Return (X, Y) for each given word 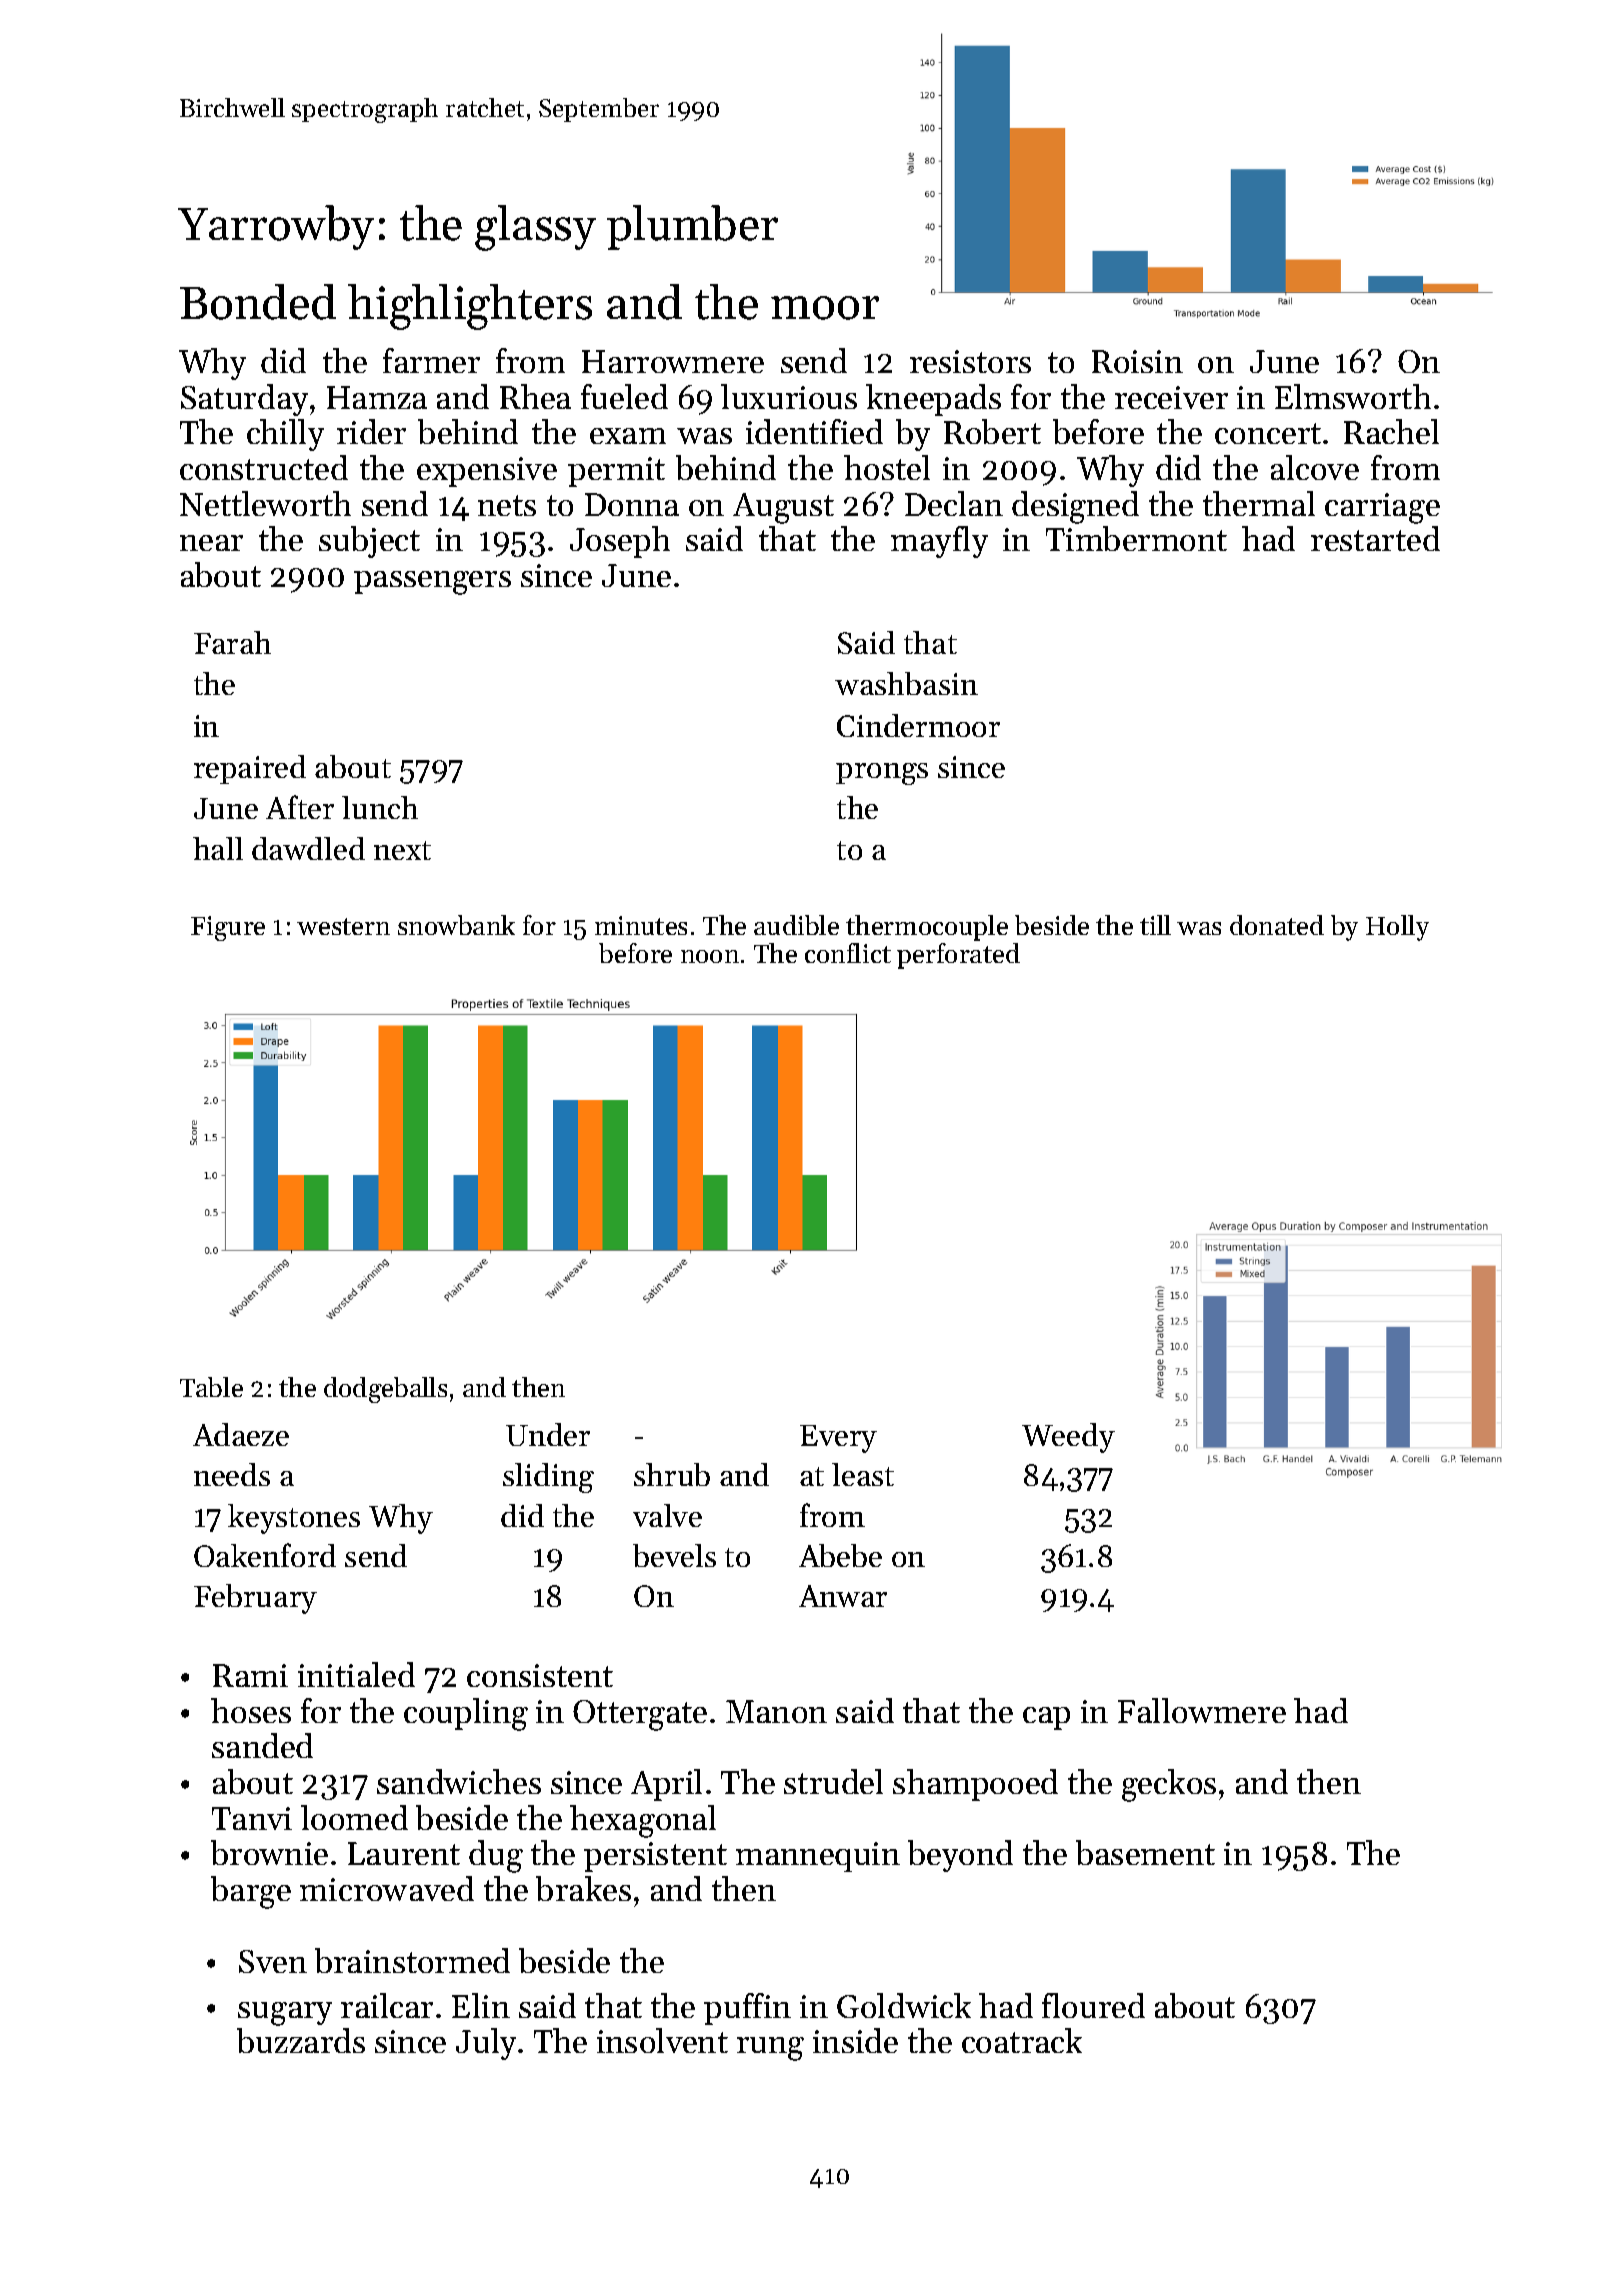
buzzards (301, 2040)
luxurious (789, 396)
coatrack (1022, 2040)
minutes (641, 925)
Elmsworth (1353, 396)
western (343, 926)
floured (1093, 2005)
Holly (1397, 928)
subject (369, 542)
